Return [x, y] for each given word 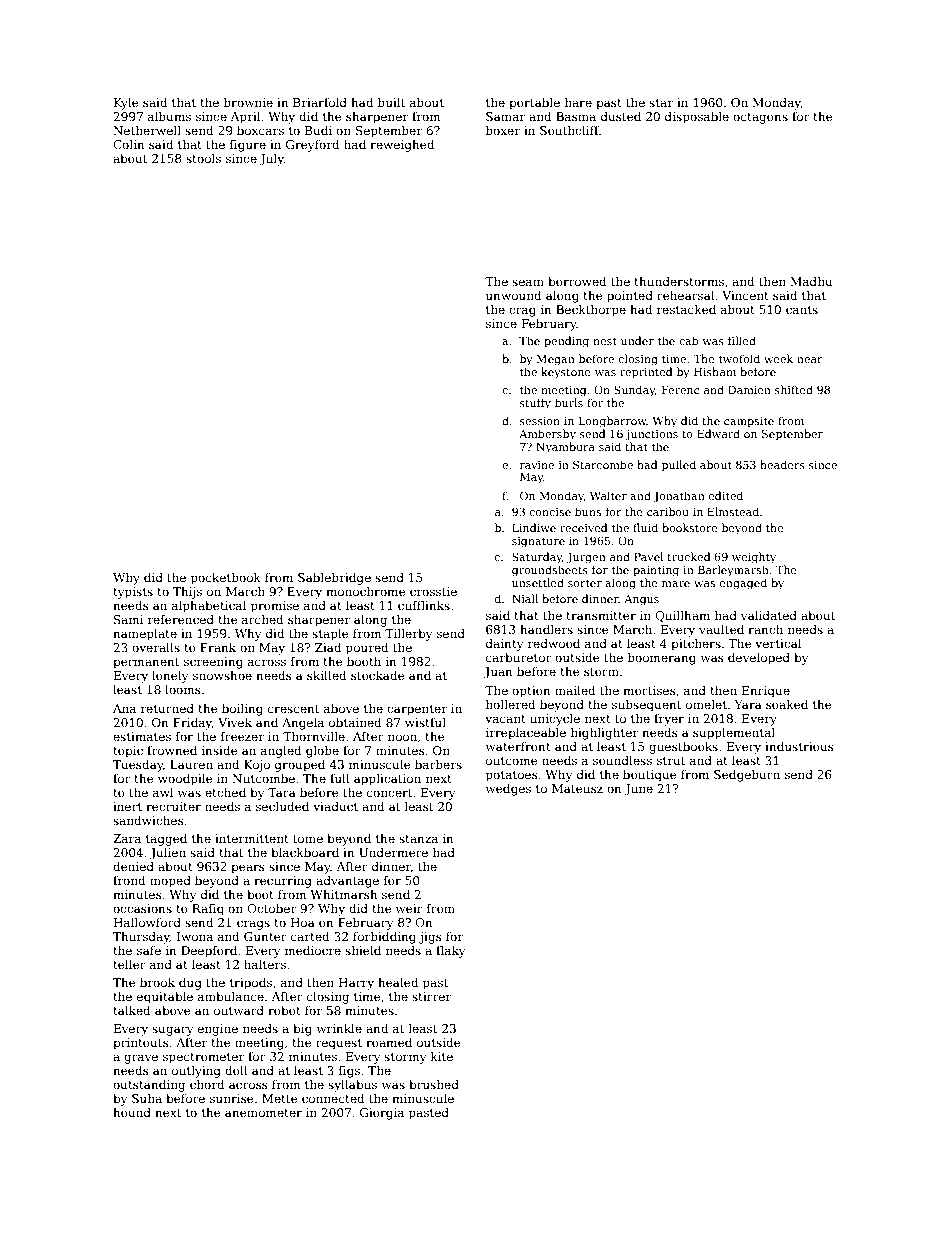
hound [132, 1112]
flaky [450, 952]
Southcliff [569, 130]
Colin [129, 144]
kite [442, 1056]
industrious [799, 746]
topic [128, 752]
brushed [434, 1084]
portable [534, 103]
